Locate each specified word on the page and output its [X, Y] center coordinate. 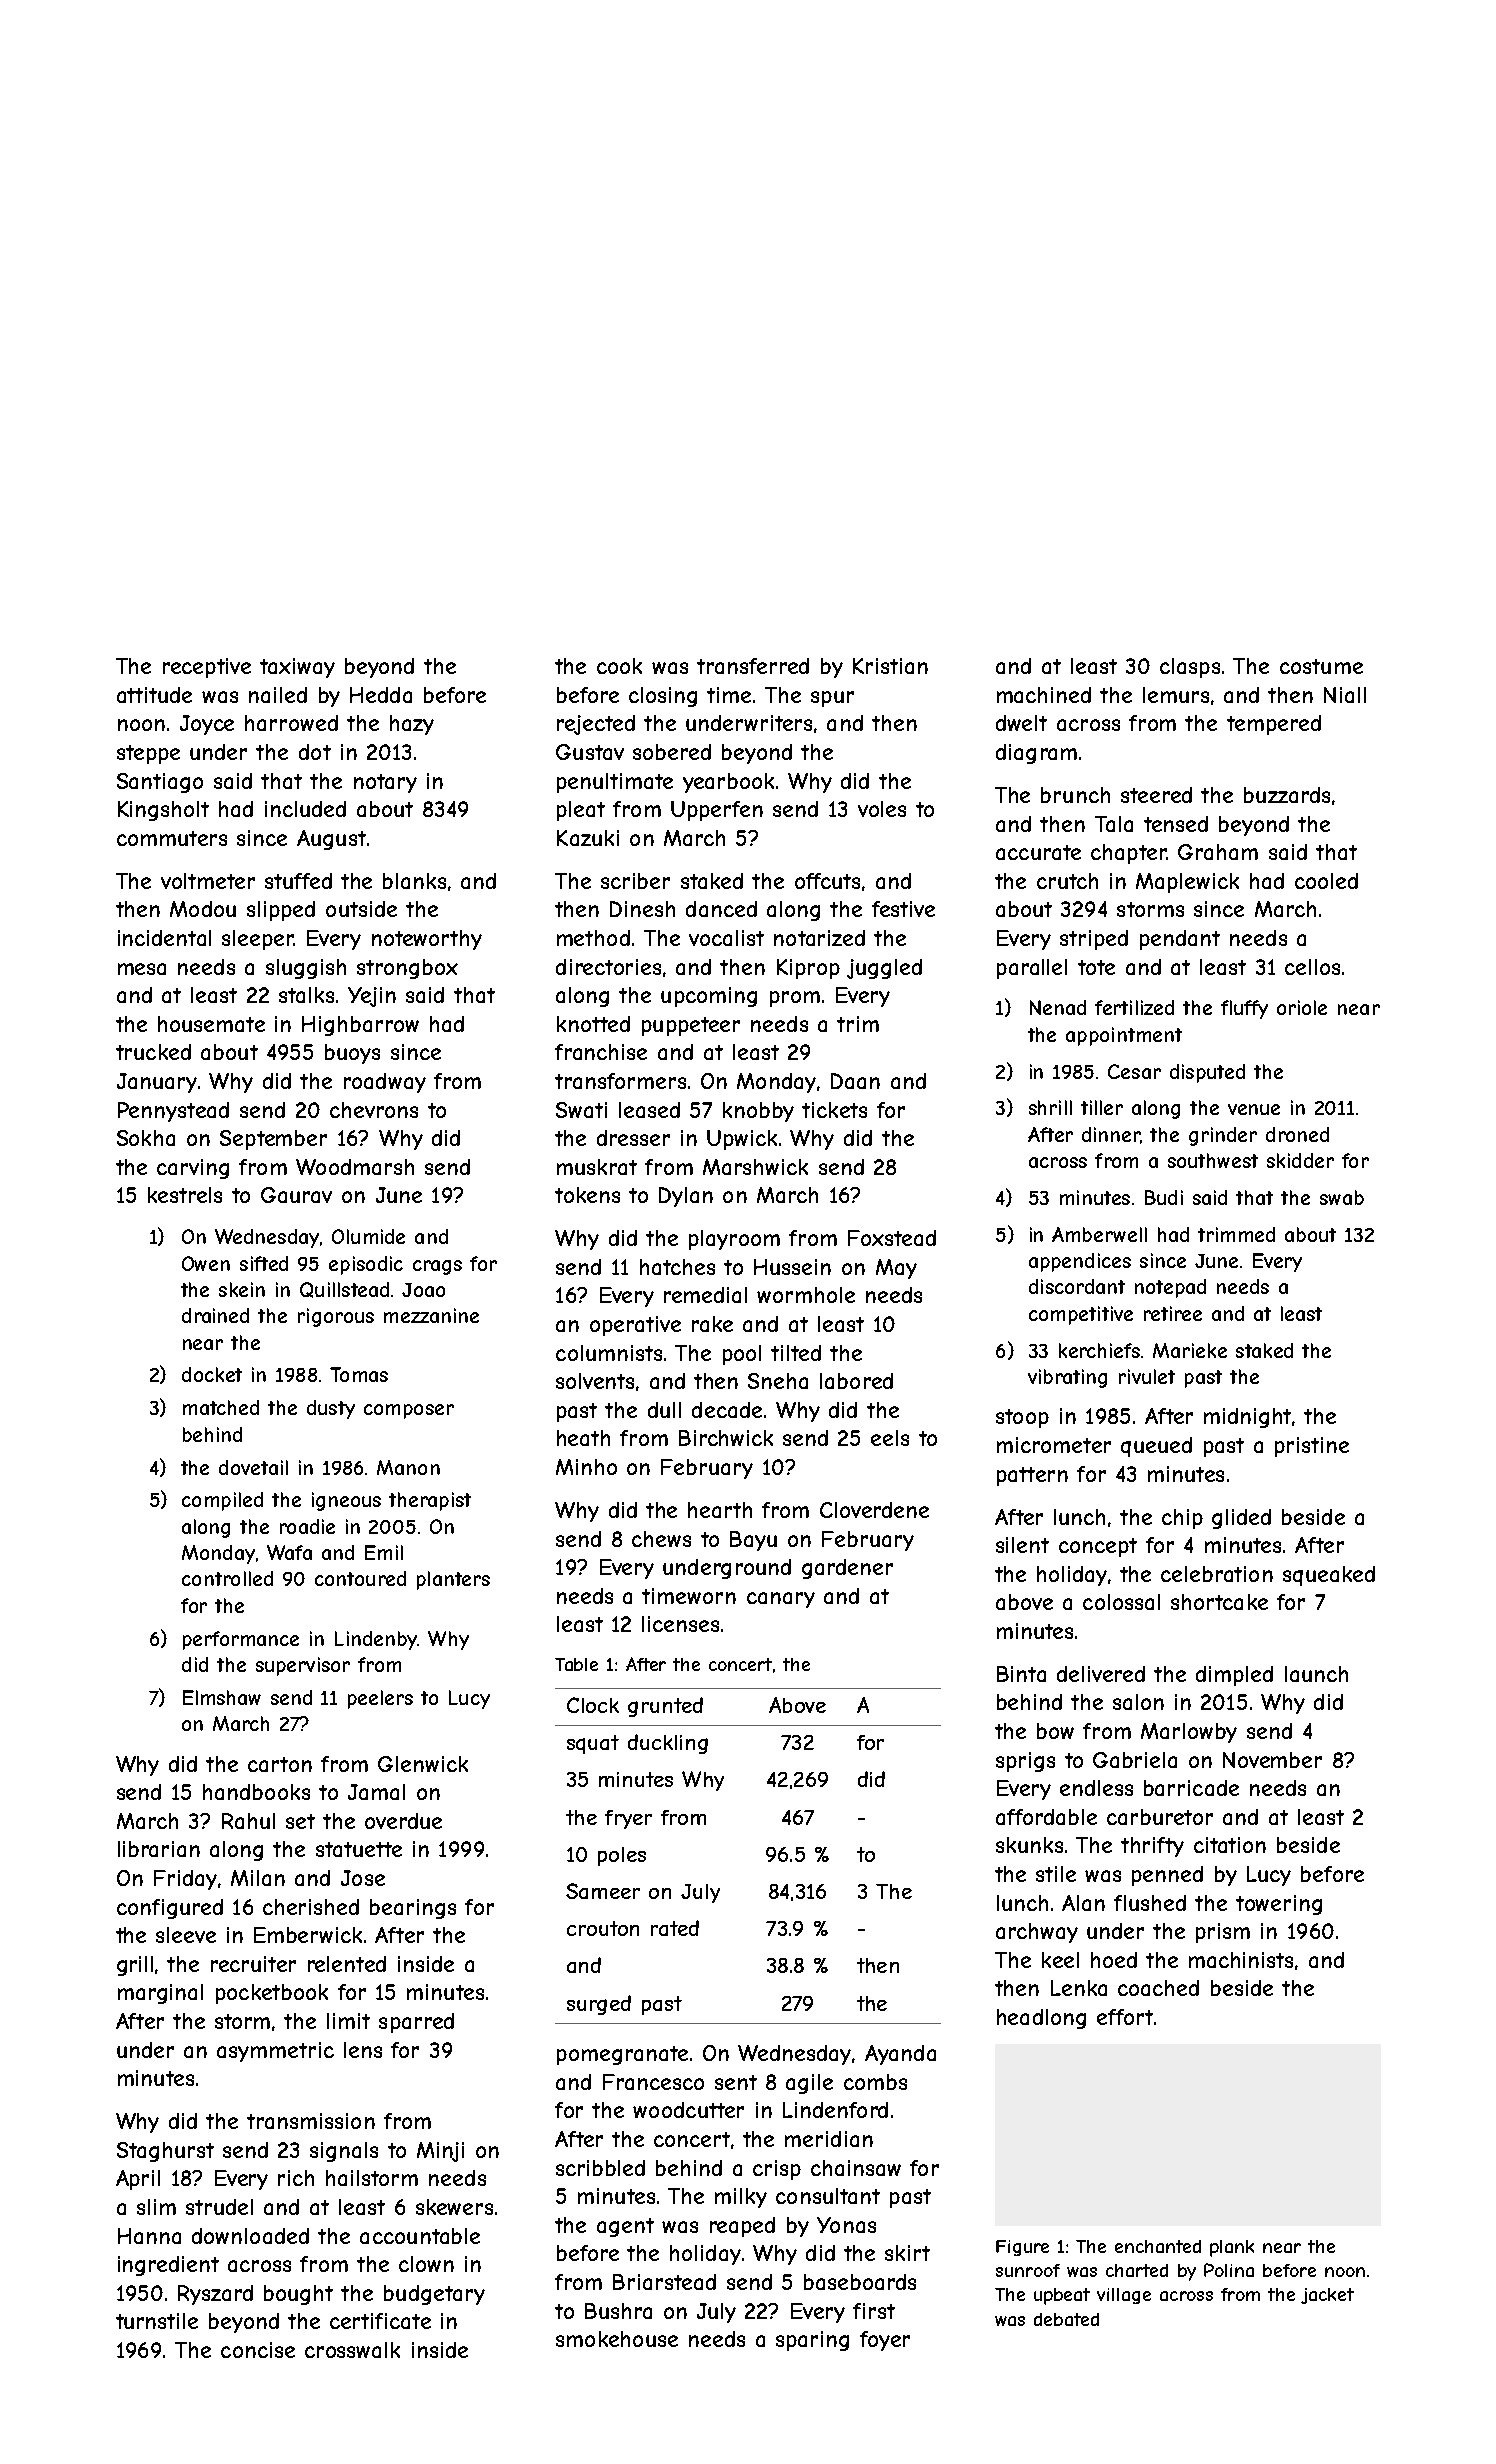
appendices [1080, 1262]
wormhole [806, 1295]
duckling [668, 1744]
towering [1279, 1905]
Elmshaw [222, 1697]
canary [781, 1600]
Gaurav [296, 1195]
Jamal [376, 1792]
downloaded [250, 2236]
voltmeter [208, 881]
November [1272, 1760]
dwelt [1021, 723]
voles [882, 809]
